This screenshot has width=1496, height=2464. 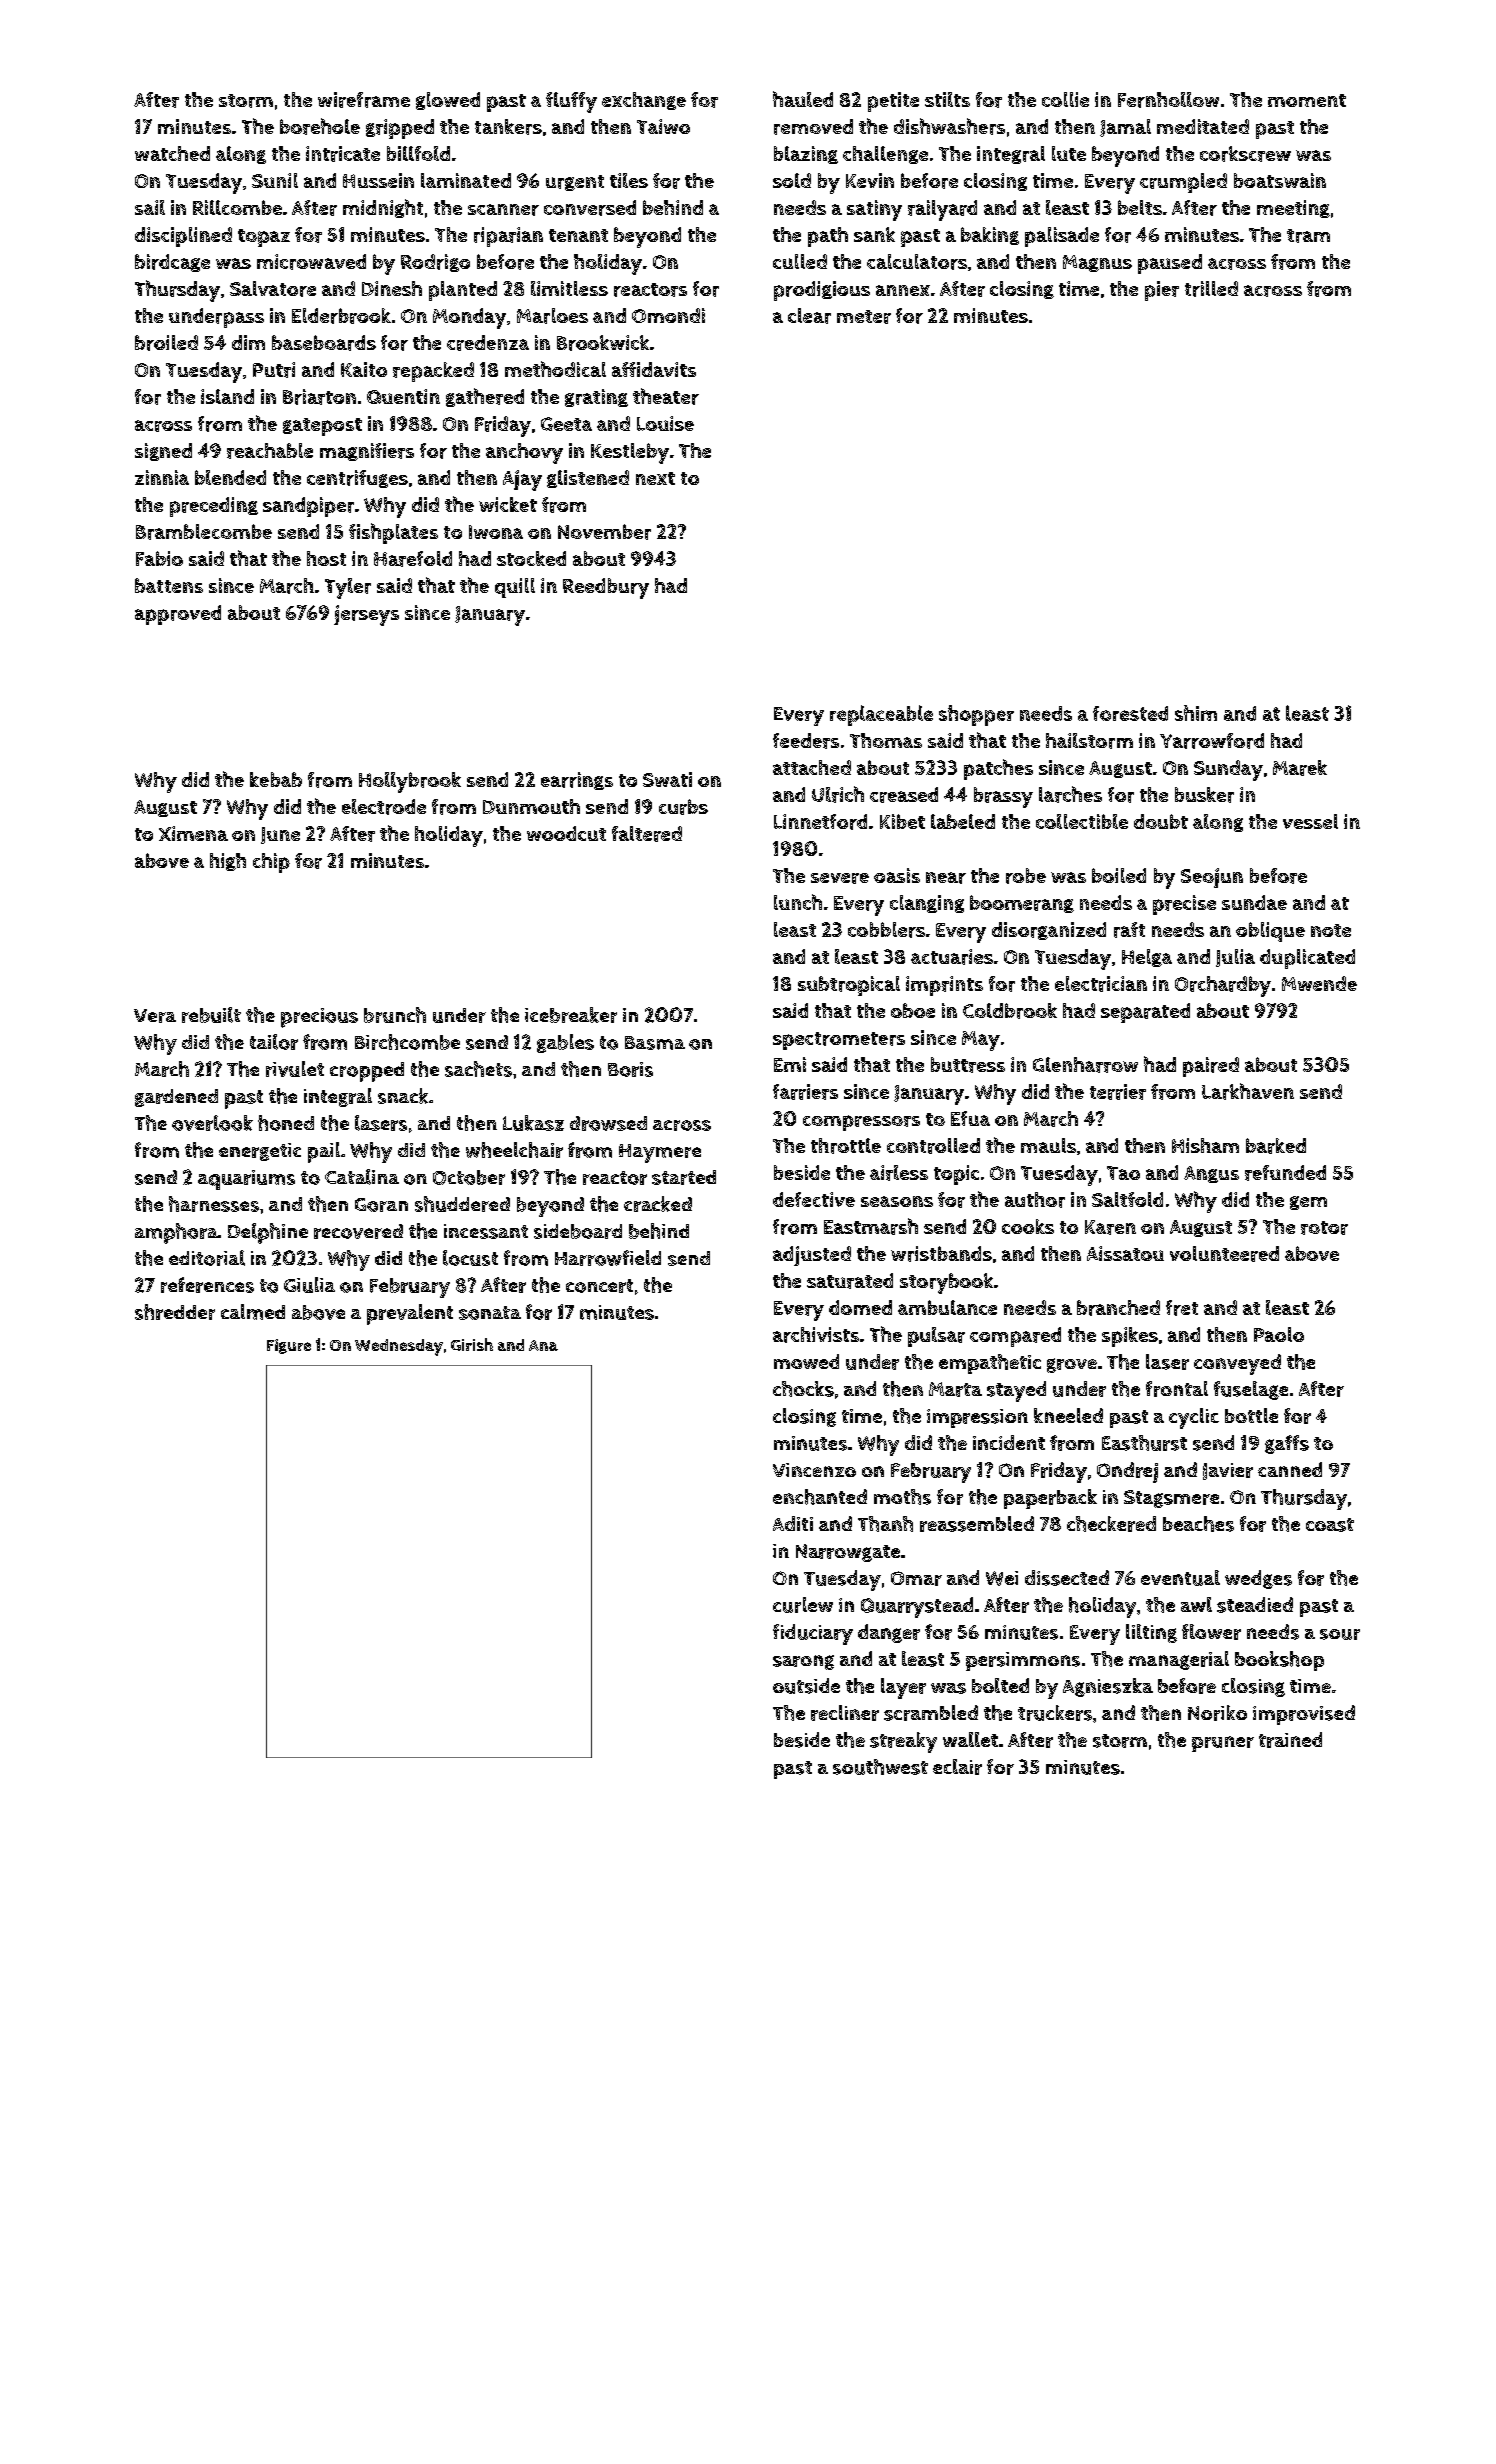 What do you see at coordinates (644, 101) in the screenshot?
I see `exchange` at bounding box center [644, 101].
